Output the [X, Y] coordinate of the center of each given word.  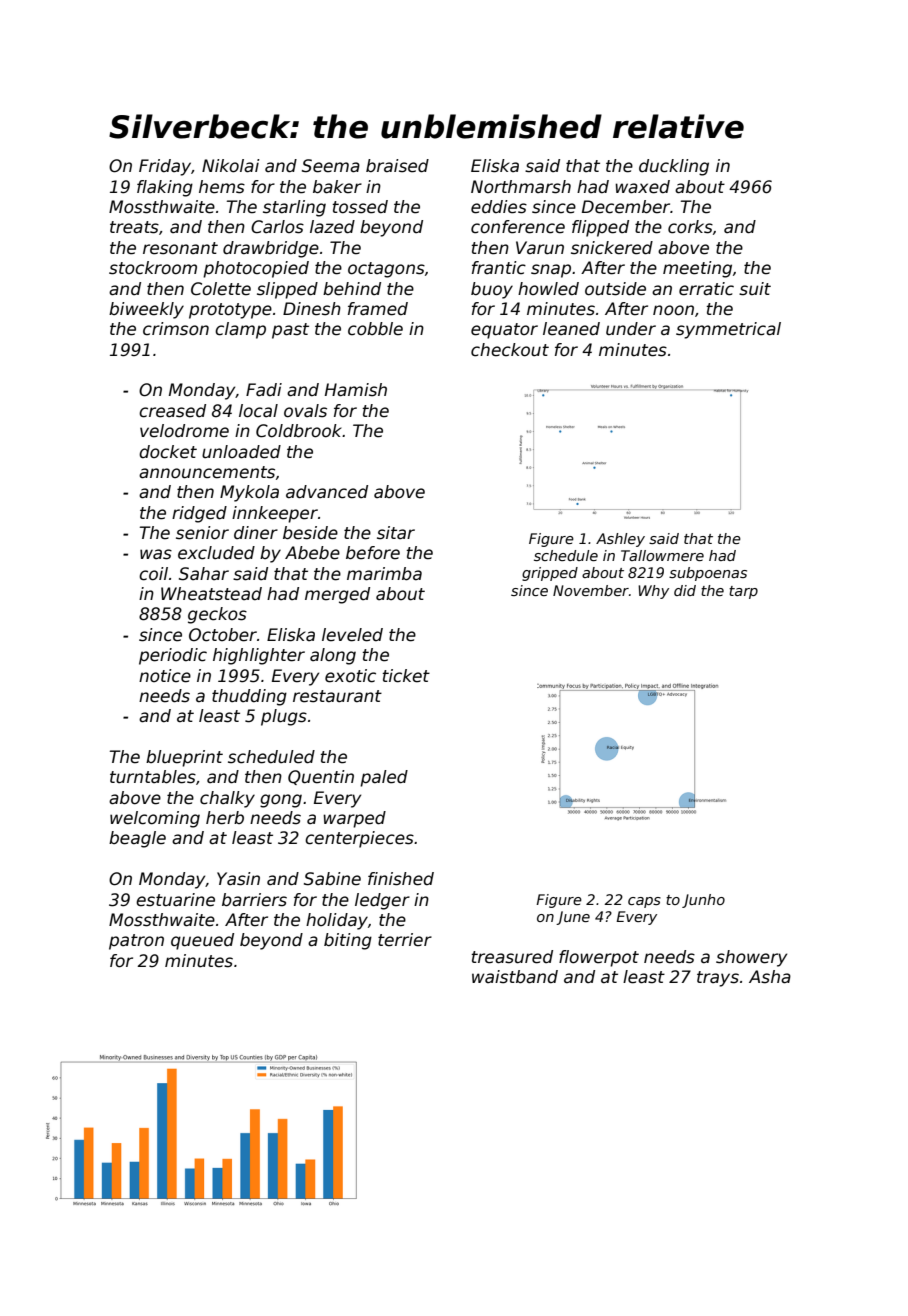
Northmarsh [521, 187]
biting [348, 941]
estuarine [175, 900]
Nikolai [231, 166]
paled [384, 778]
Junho [703, 901]
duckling [674, 167]
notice [165, 676]
